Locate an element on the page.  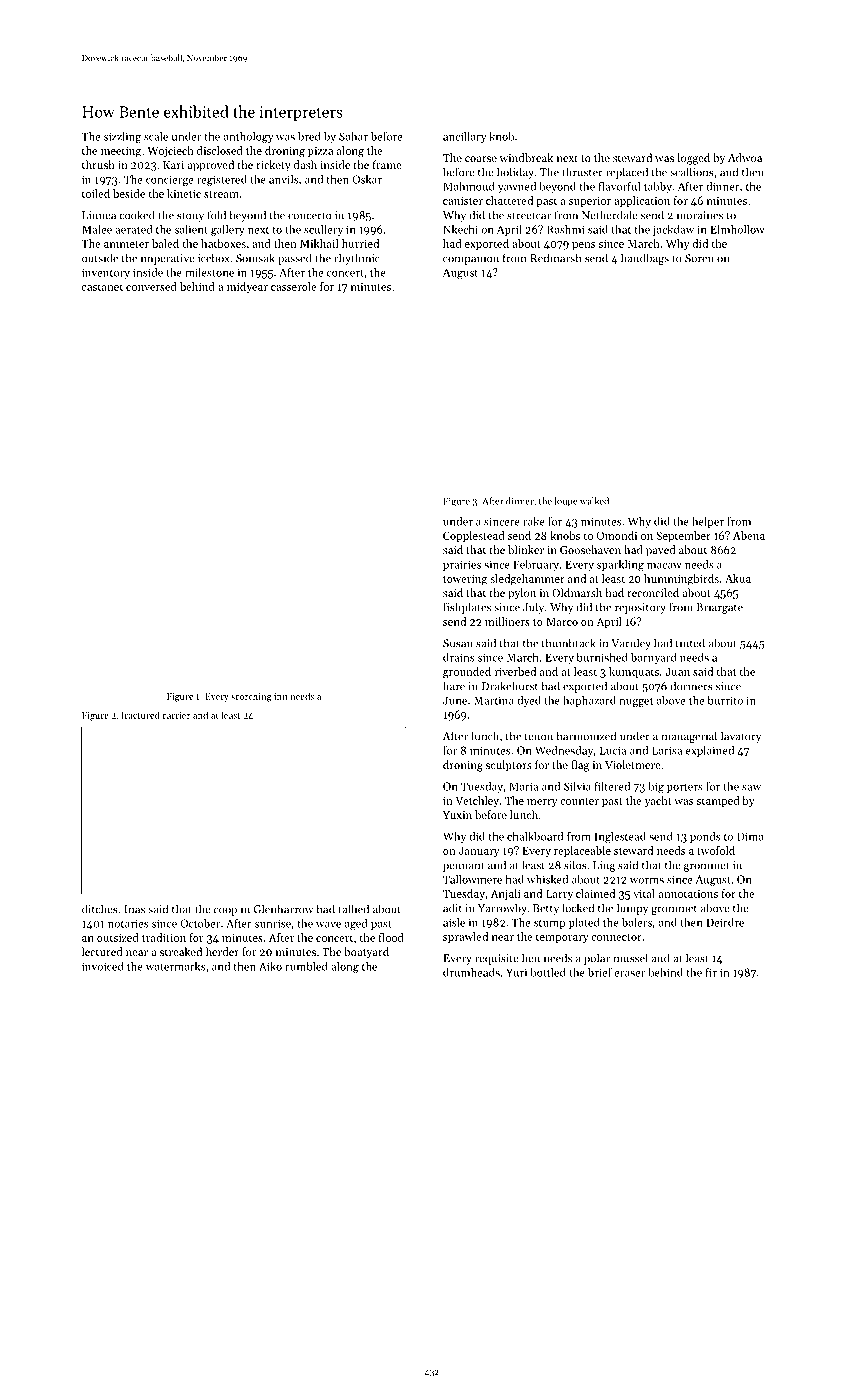
Adwoa is located at coordinates (745, 157).
